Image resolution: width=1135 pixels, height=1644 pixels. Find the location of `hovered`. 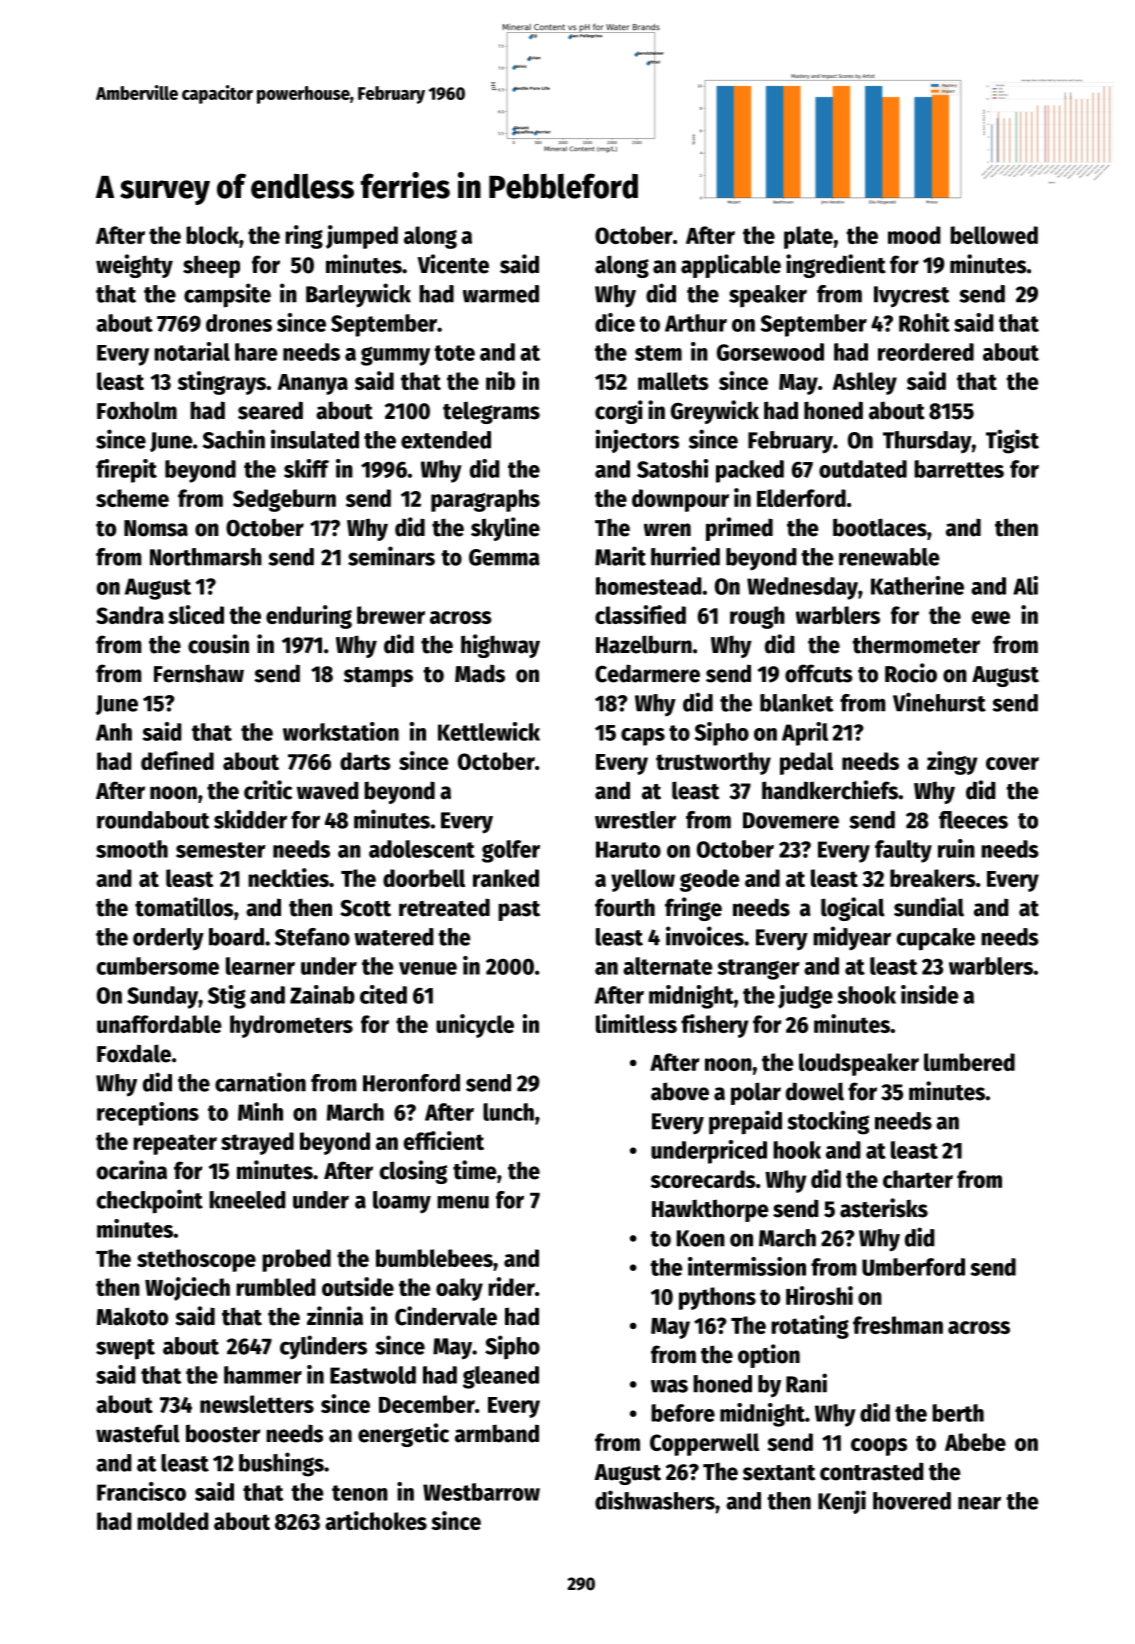

hovered is located at coordinates (912, 1501).
